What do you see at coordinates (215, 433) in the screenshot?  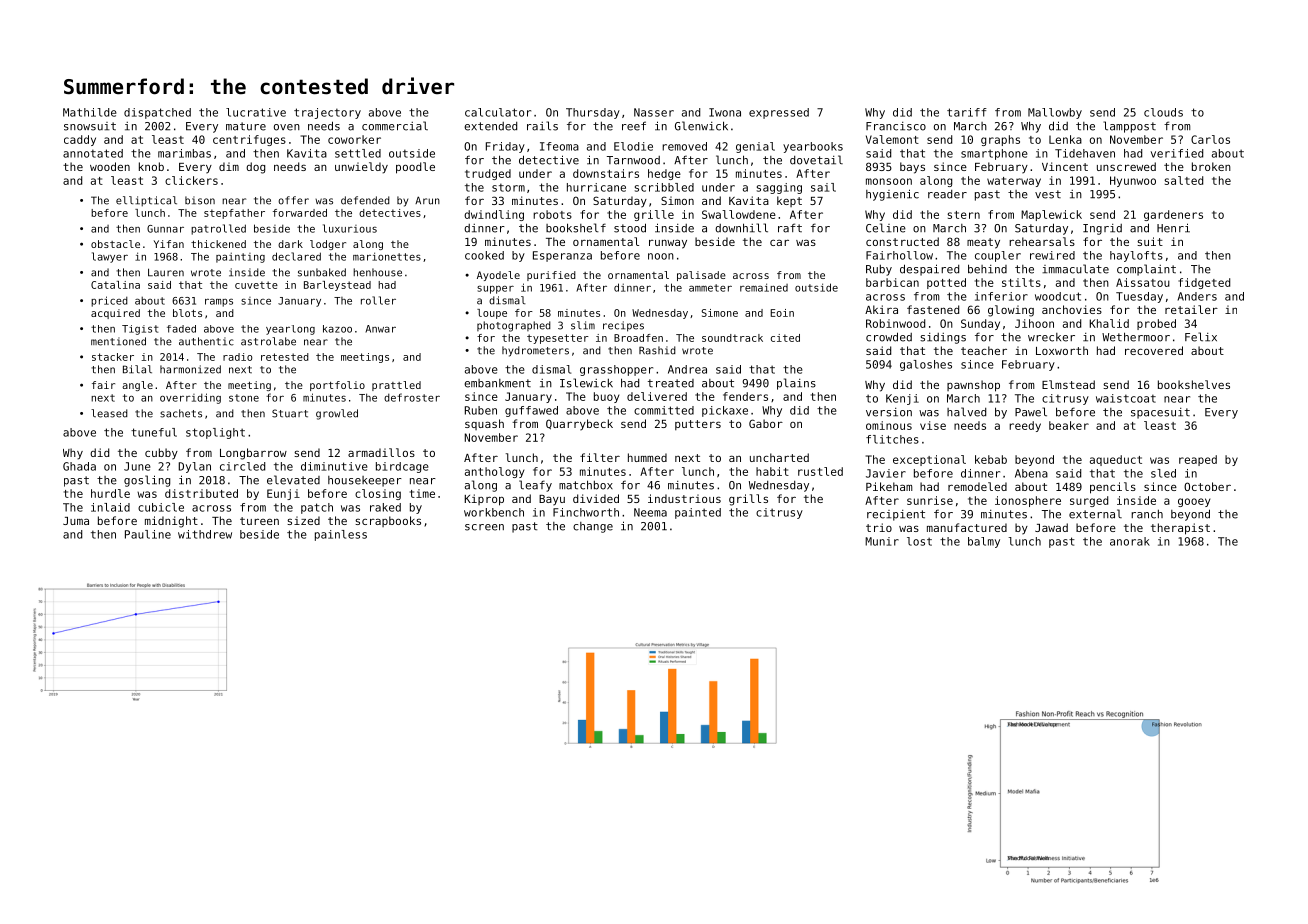 I see `stoplight` at bounding box center [215, 433].
